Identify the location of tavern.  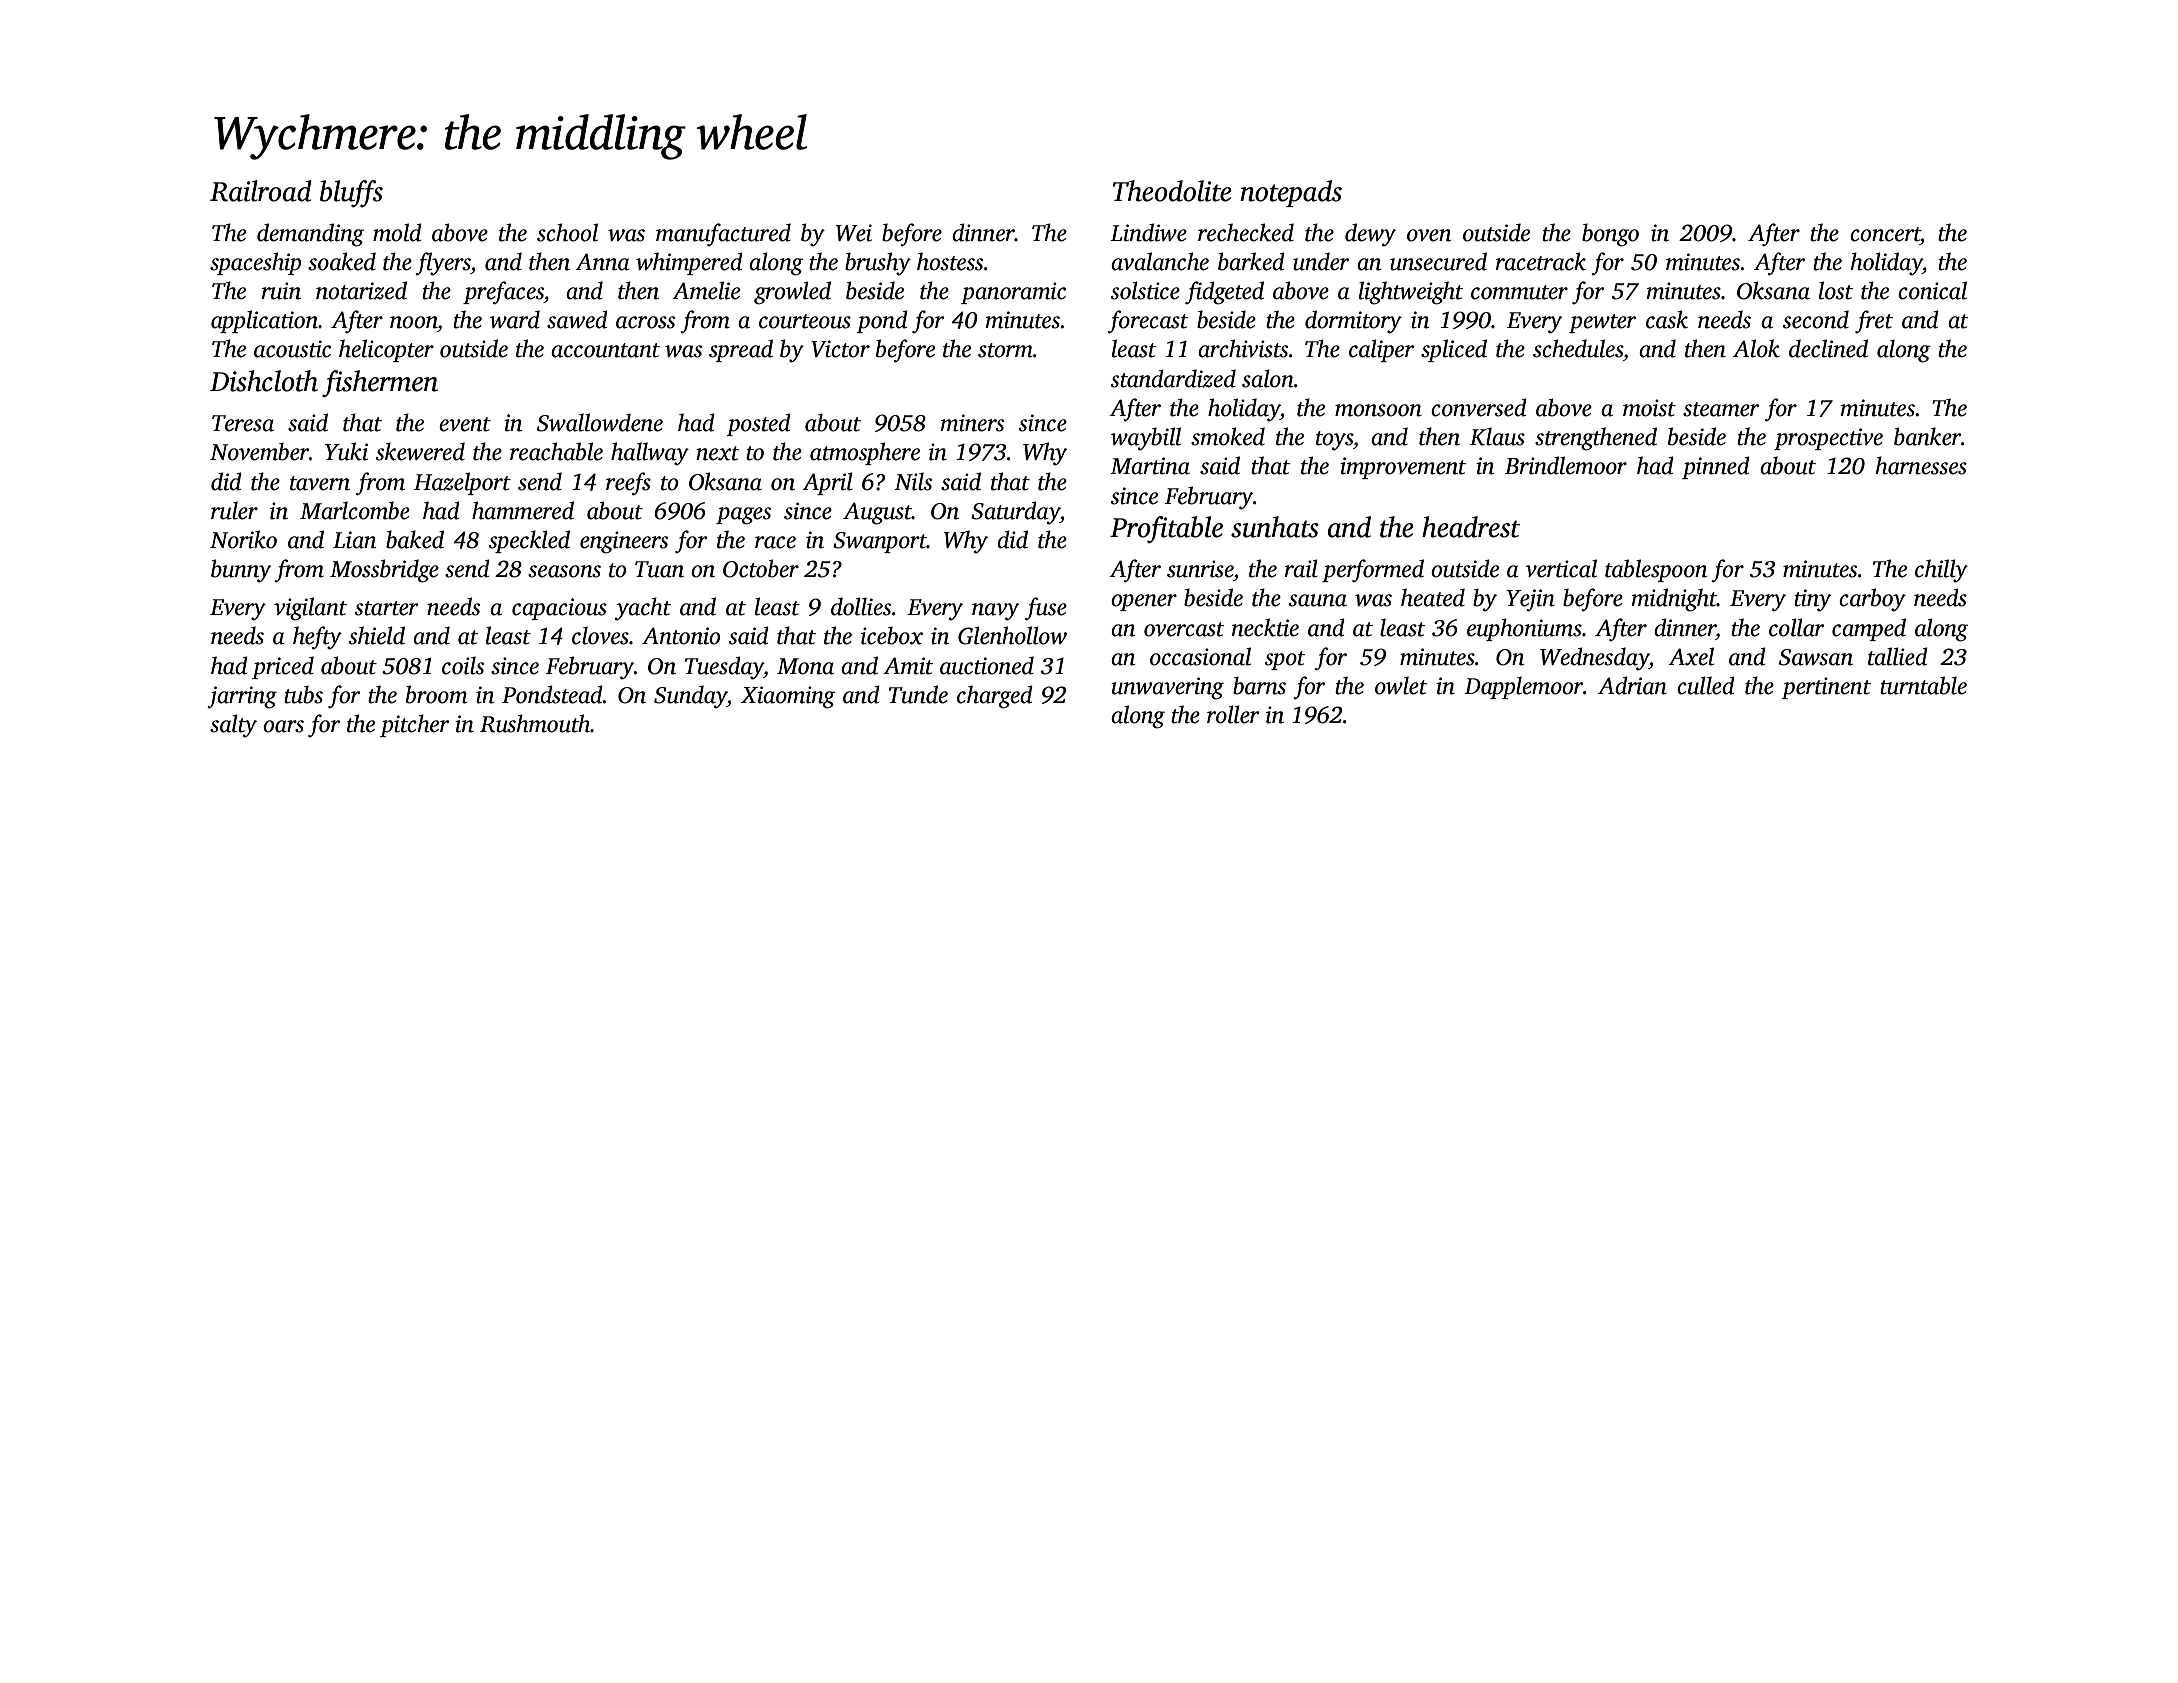
(320, 483).
